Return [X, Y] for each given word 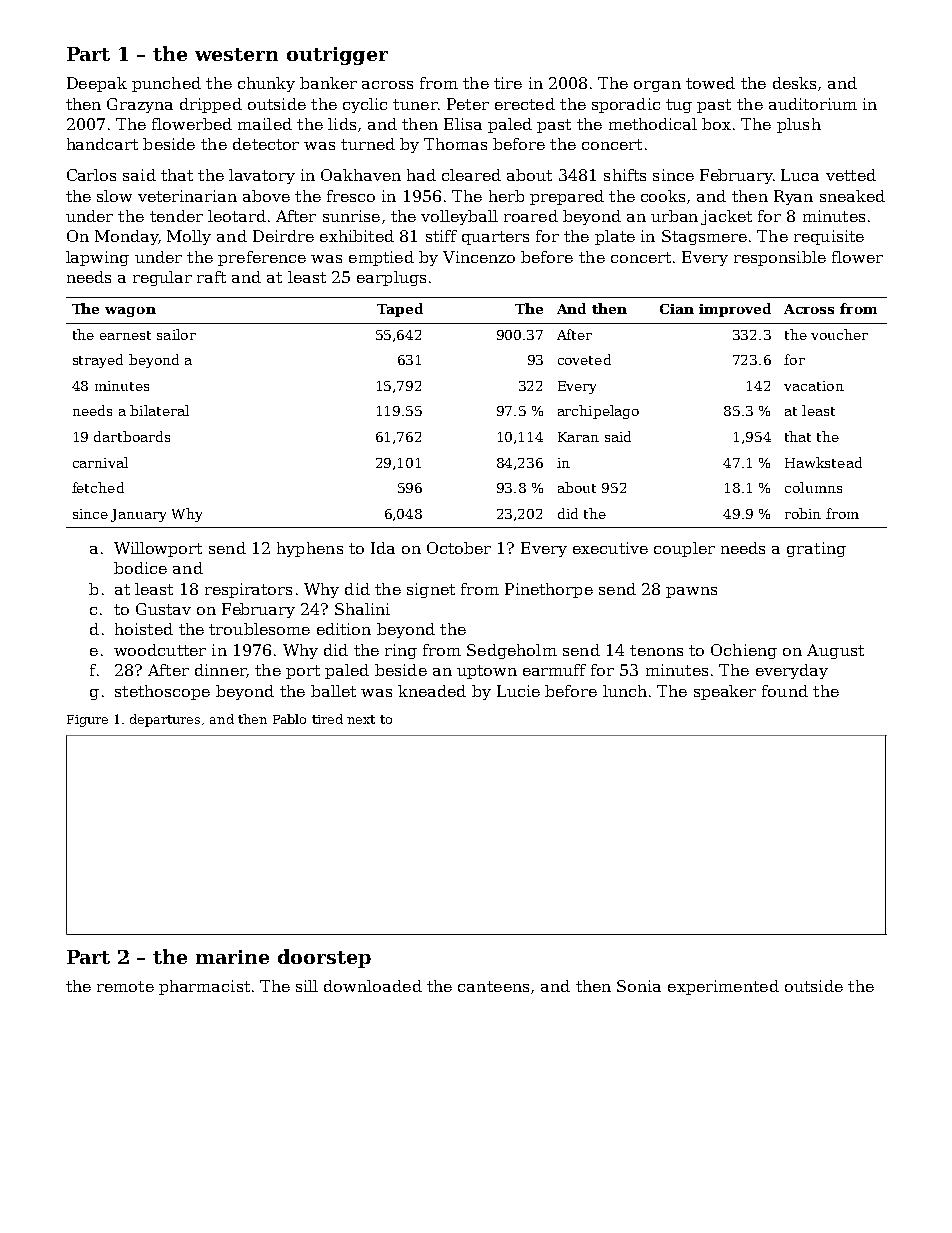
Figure [87, 721]
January [138, 515]
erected [525, 104]
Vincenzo [479, 257]
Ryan [793, 197]
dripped [211, 105]
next [361, 719]
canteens [493, 986]
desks [794, 83]
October [459, 548]
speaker [725, 692]
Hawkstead [823, 462]
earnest [125, 335]
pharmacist [204, 987]
